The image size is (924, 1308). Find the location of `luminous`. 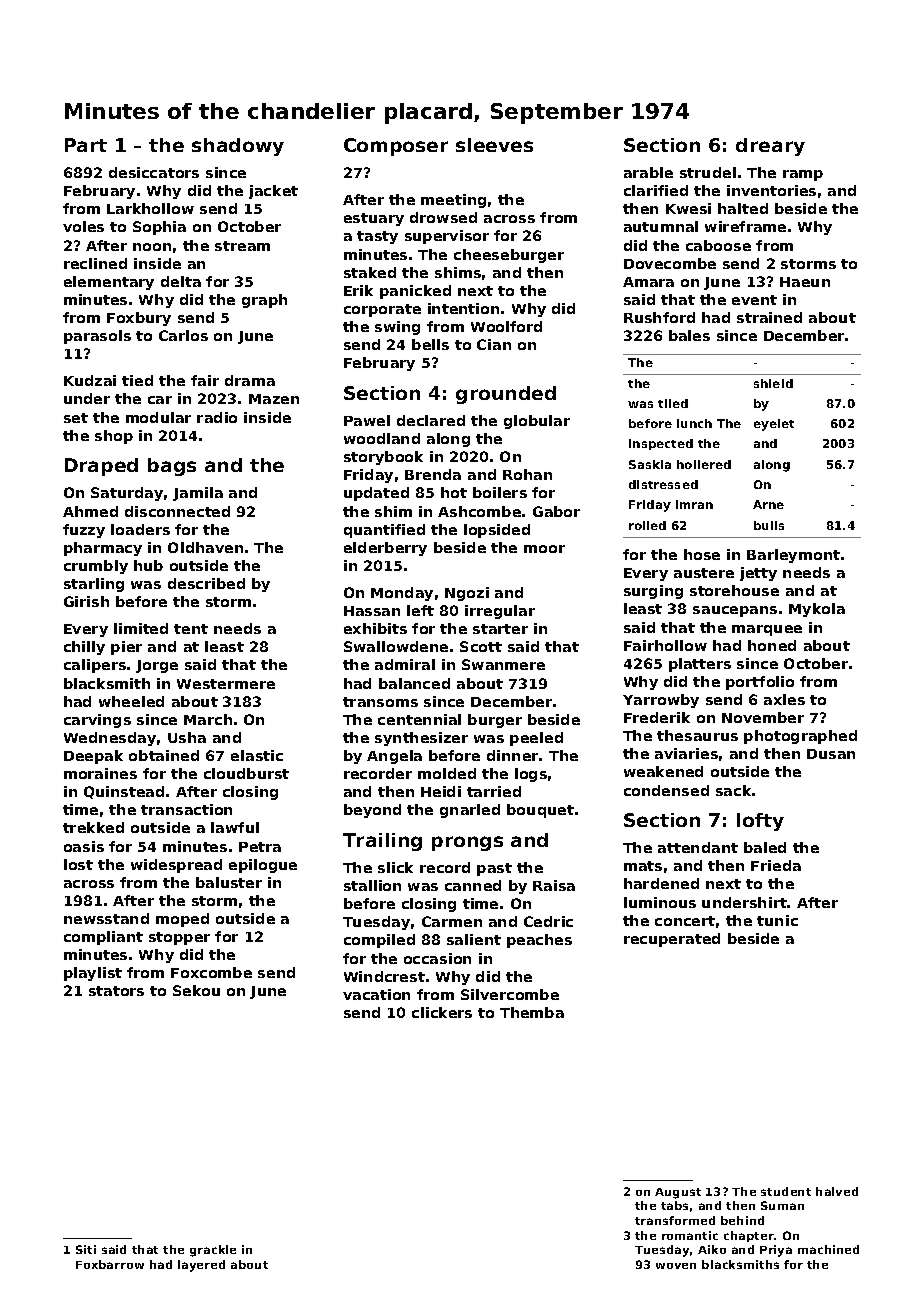

luminous is located at coordinates (660, 902).
